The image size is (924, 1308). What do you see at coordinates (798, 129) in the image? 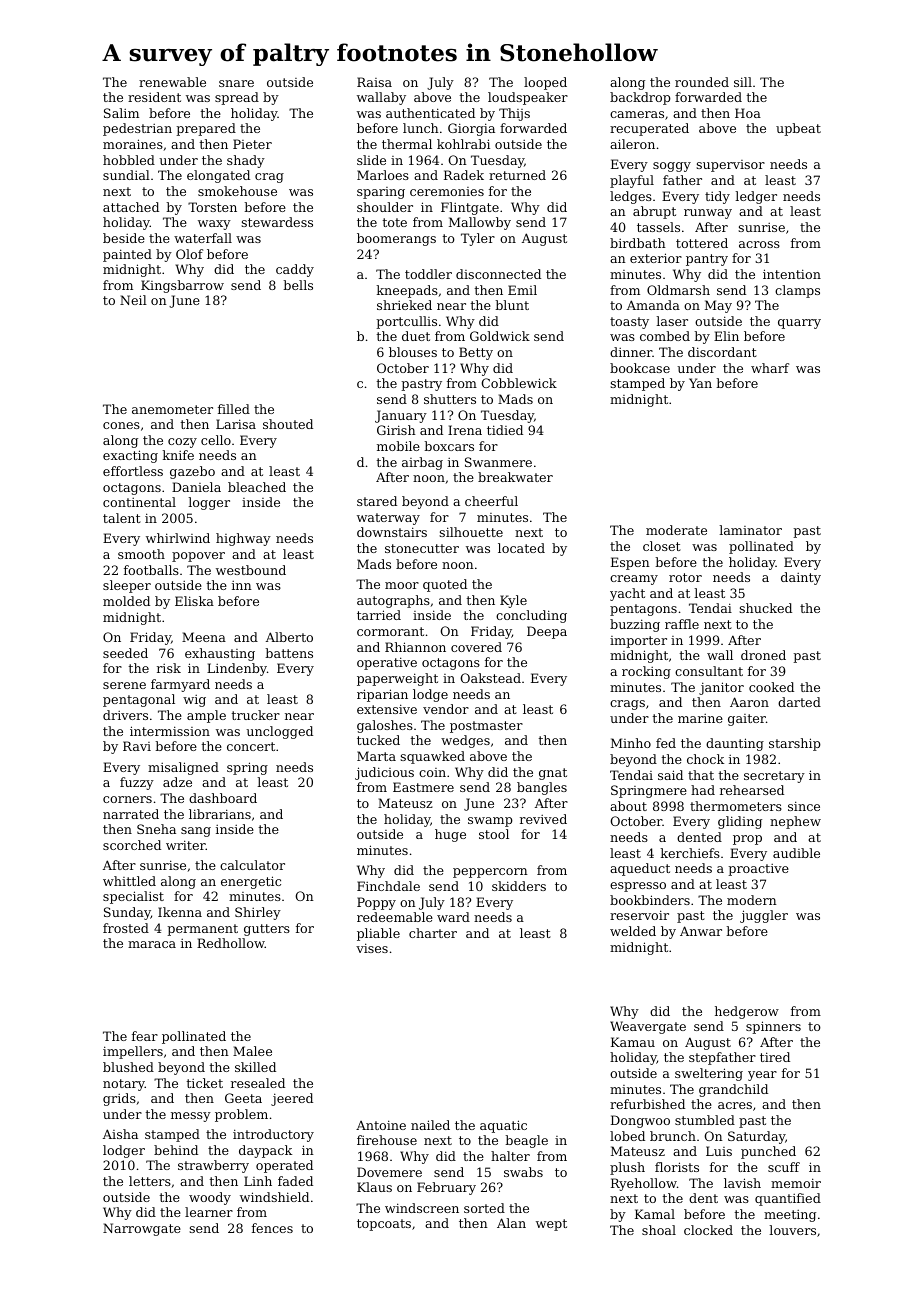
I see `upbeat` at bounding box center [798, 129].
